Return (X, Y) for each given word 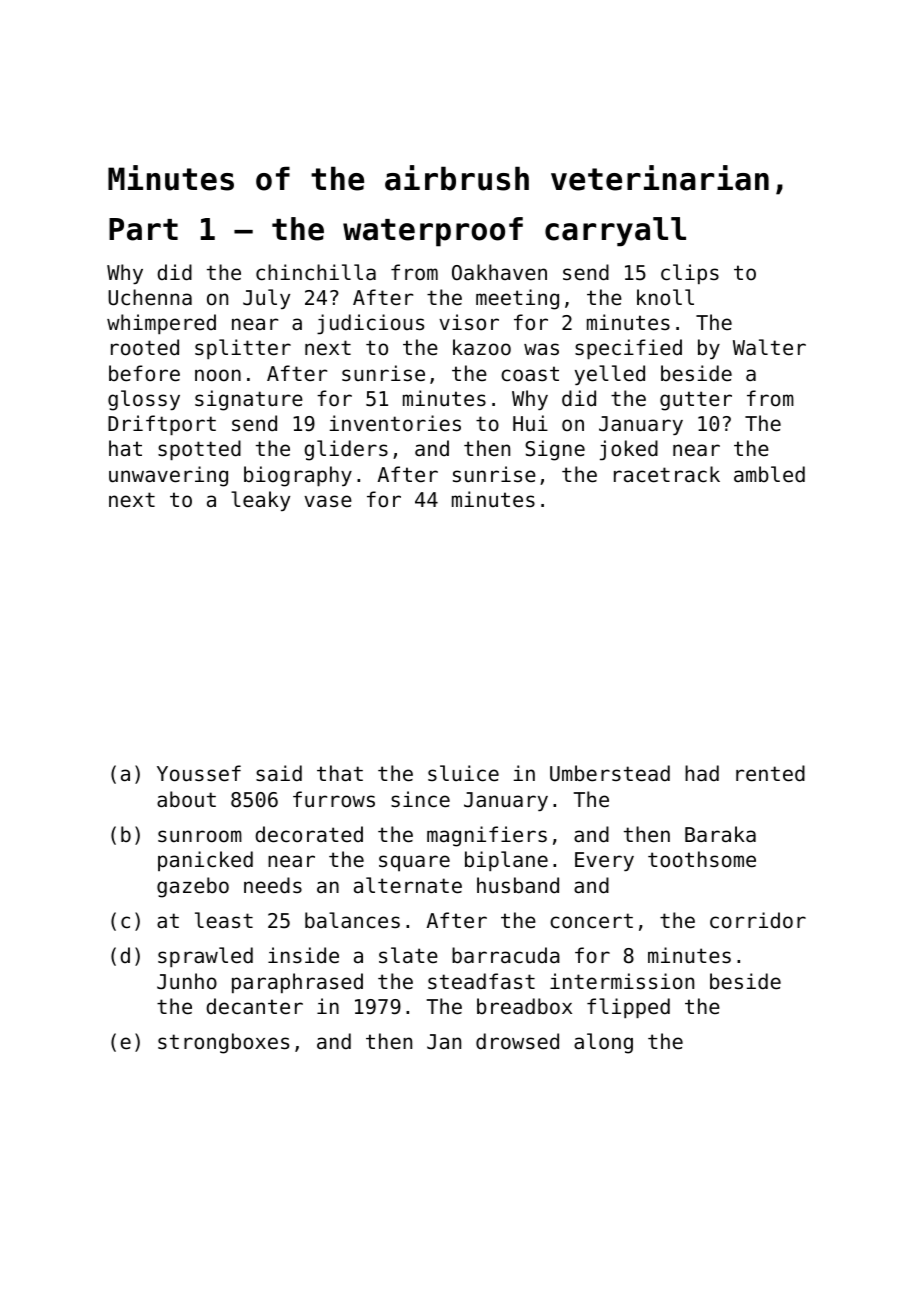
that (340, 773)
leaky (260, 501)
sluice (463, 773)
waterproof (433, 232)
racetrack (667, 474)
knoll (665, 297)
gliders (346, 450)
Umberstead (610, 773)
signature (249, 400)
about (186, 799)
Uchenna (150, 297)
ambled (769, 474)
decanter (254, 1006)
